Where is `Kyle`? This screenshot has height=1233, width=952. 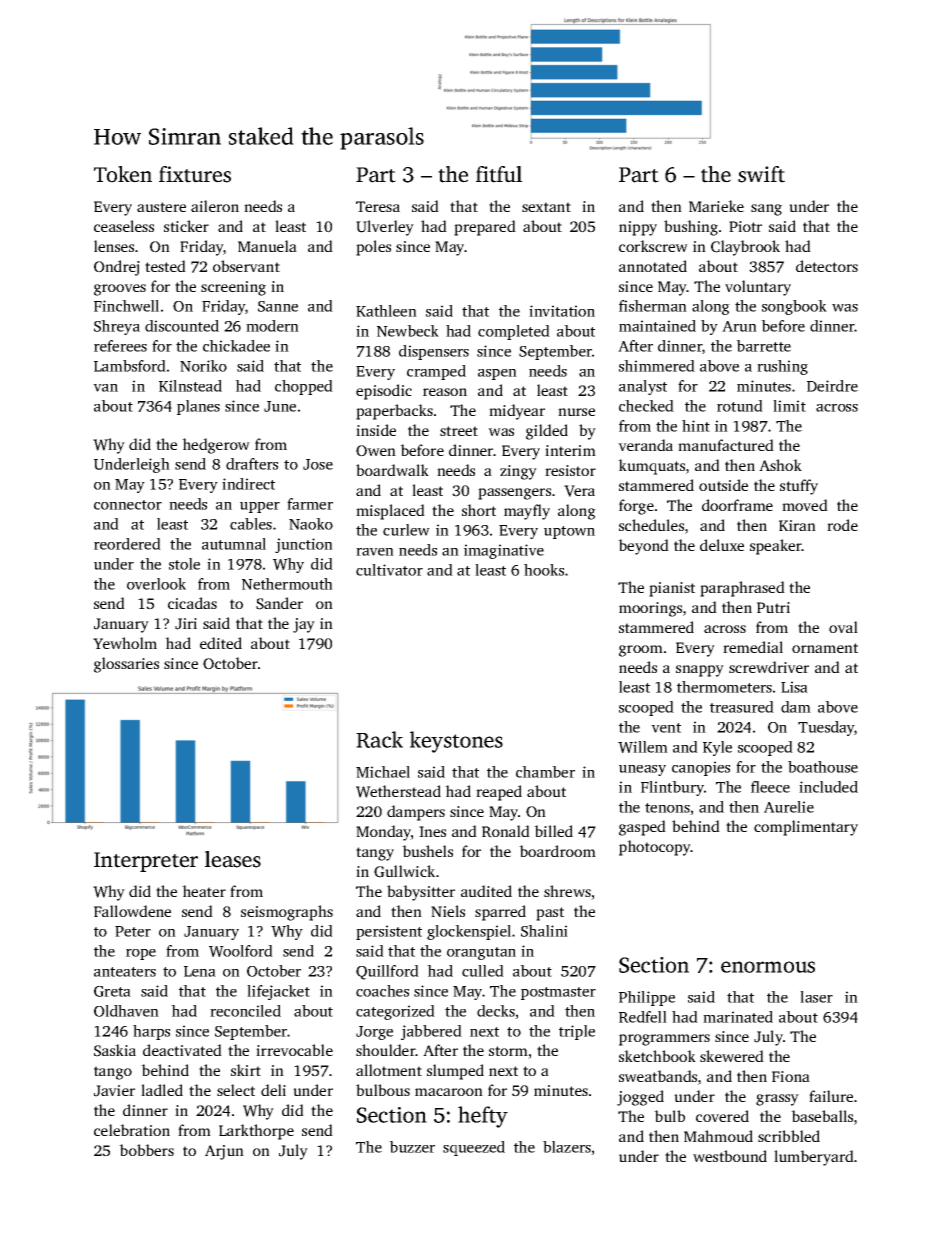
Kyle is located at coordinates (717, 748).
